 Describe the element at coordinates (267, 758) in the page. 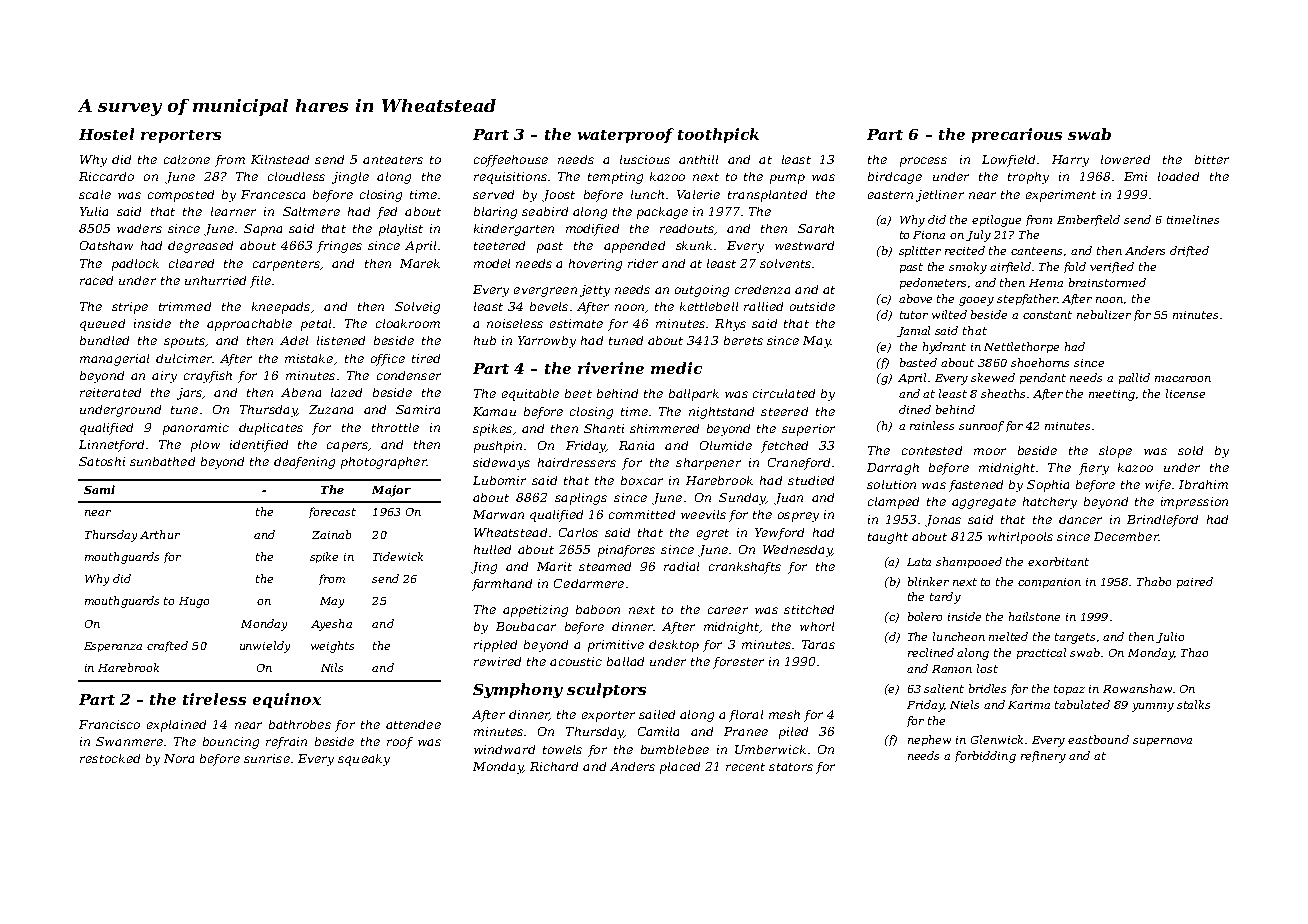

I see `sunrise` at that location.
